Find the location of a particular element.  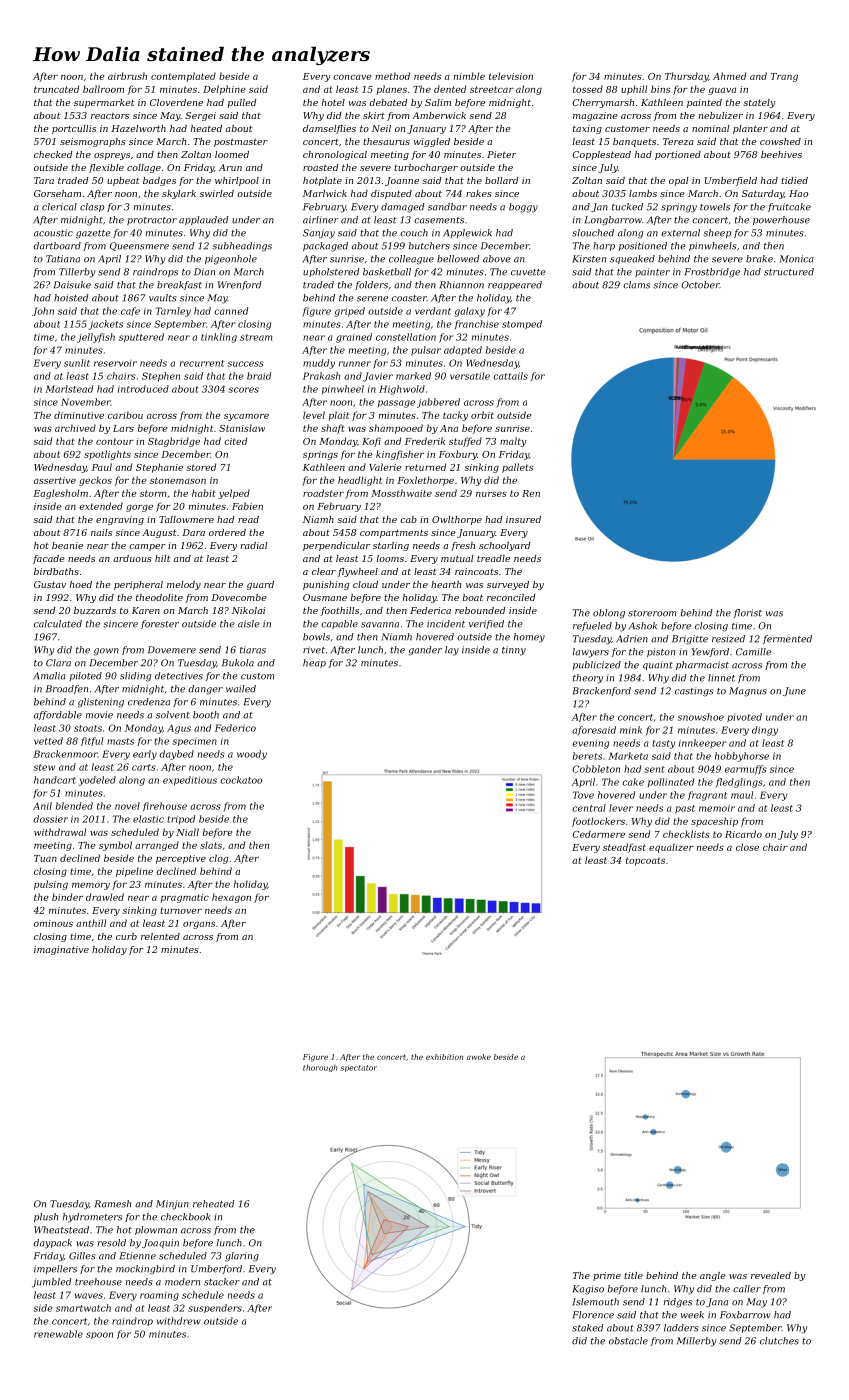

thorough is located at coordinates (320, 1068).
